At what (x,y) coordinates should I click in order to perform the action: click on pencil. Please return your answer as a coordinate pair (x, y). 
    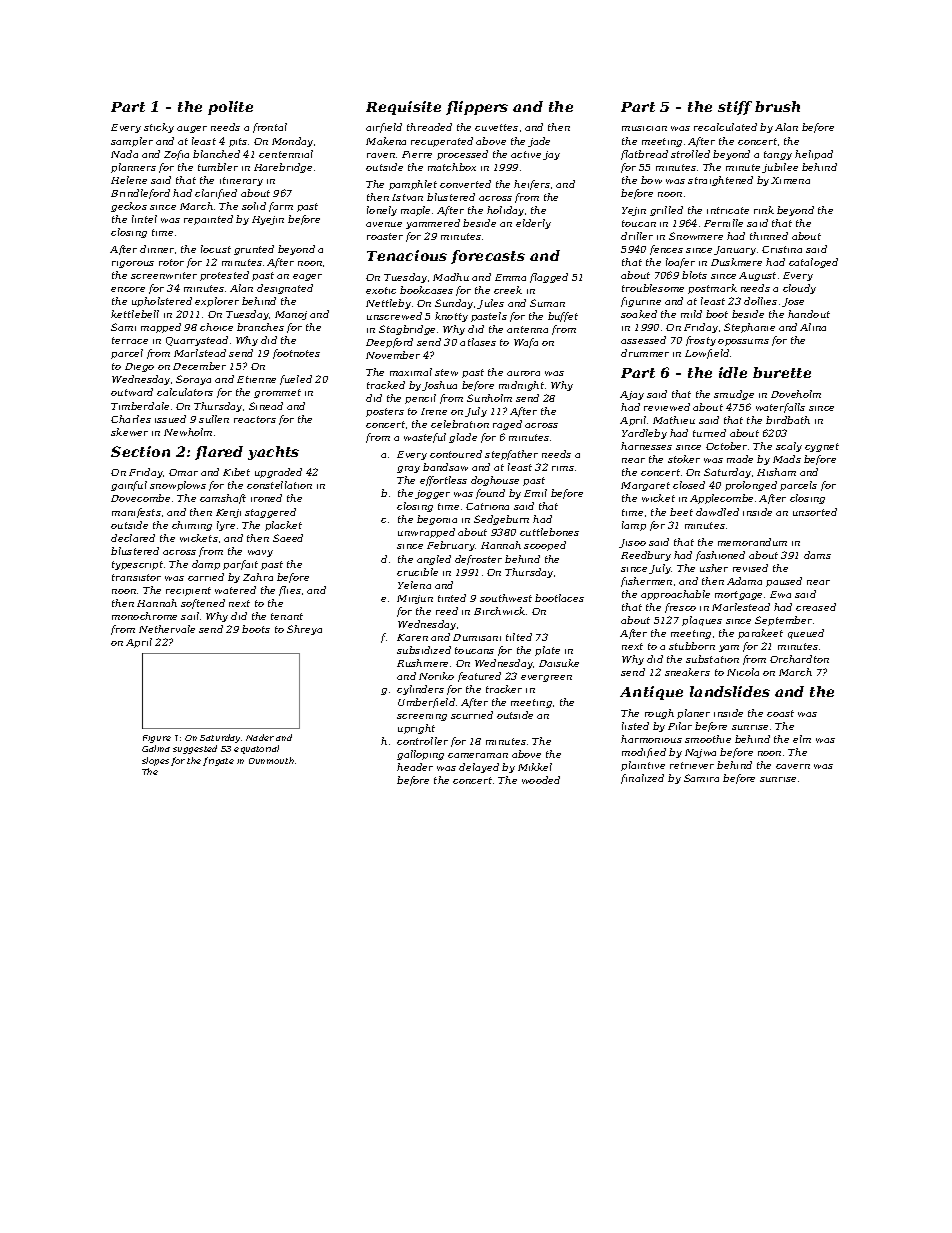
    Looking at the image, I should click on (420, 399).
